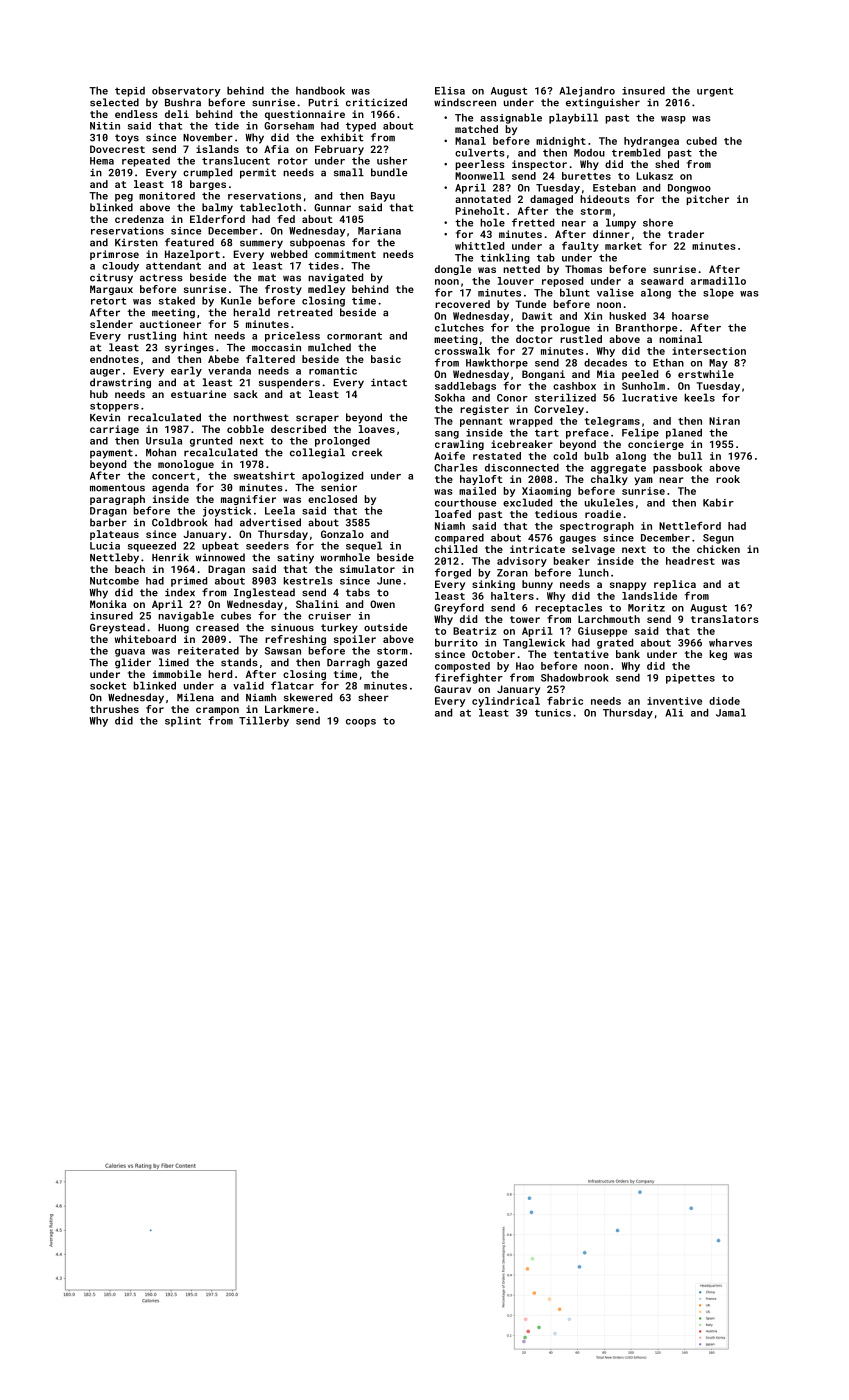  I want to click on Jamal, so click(731, 712).
